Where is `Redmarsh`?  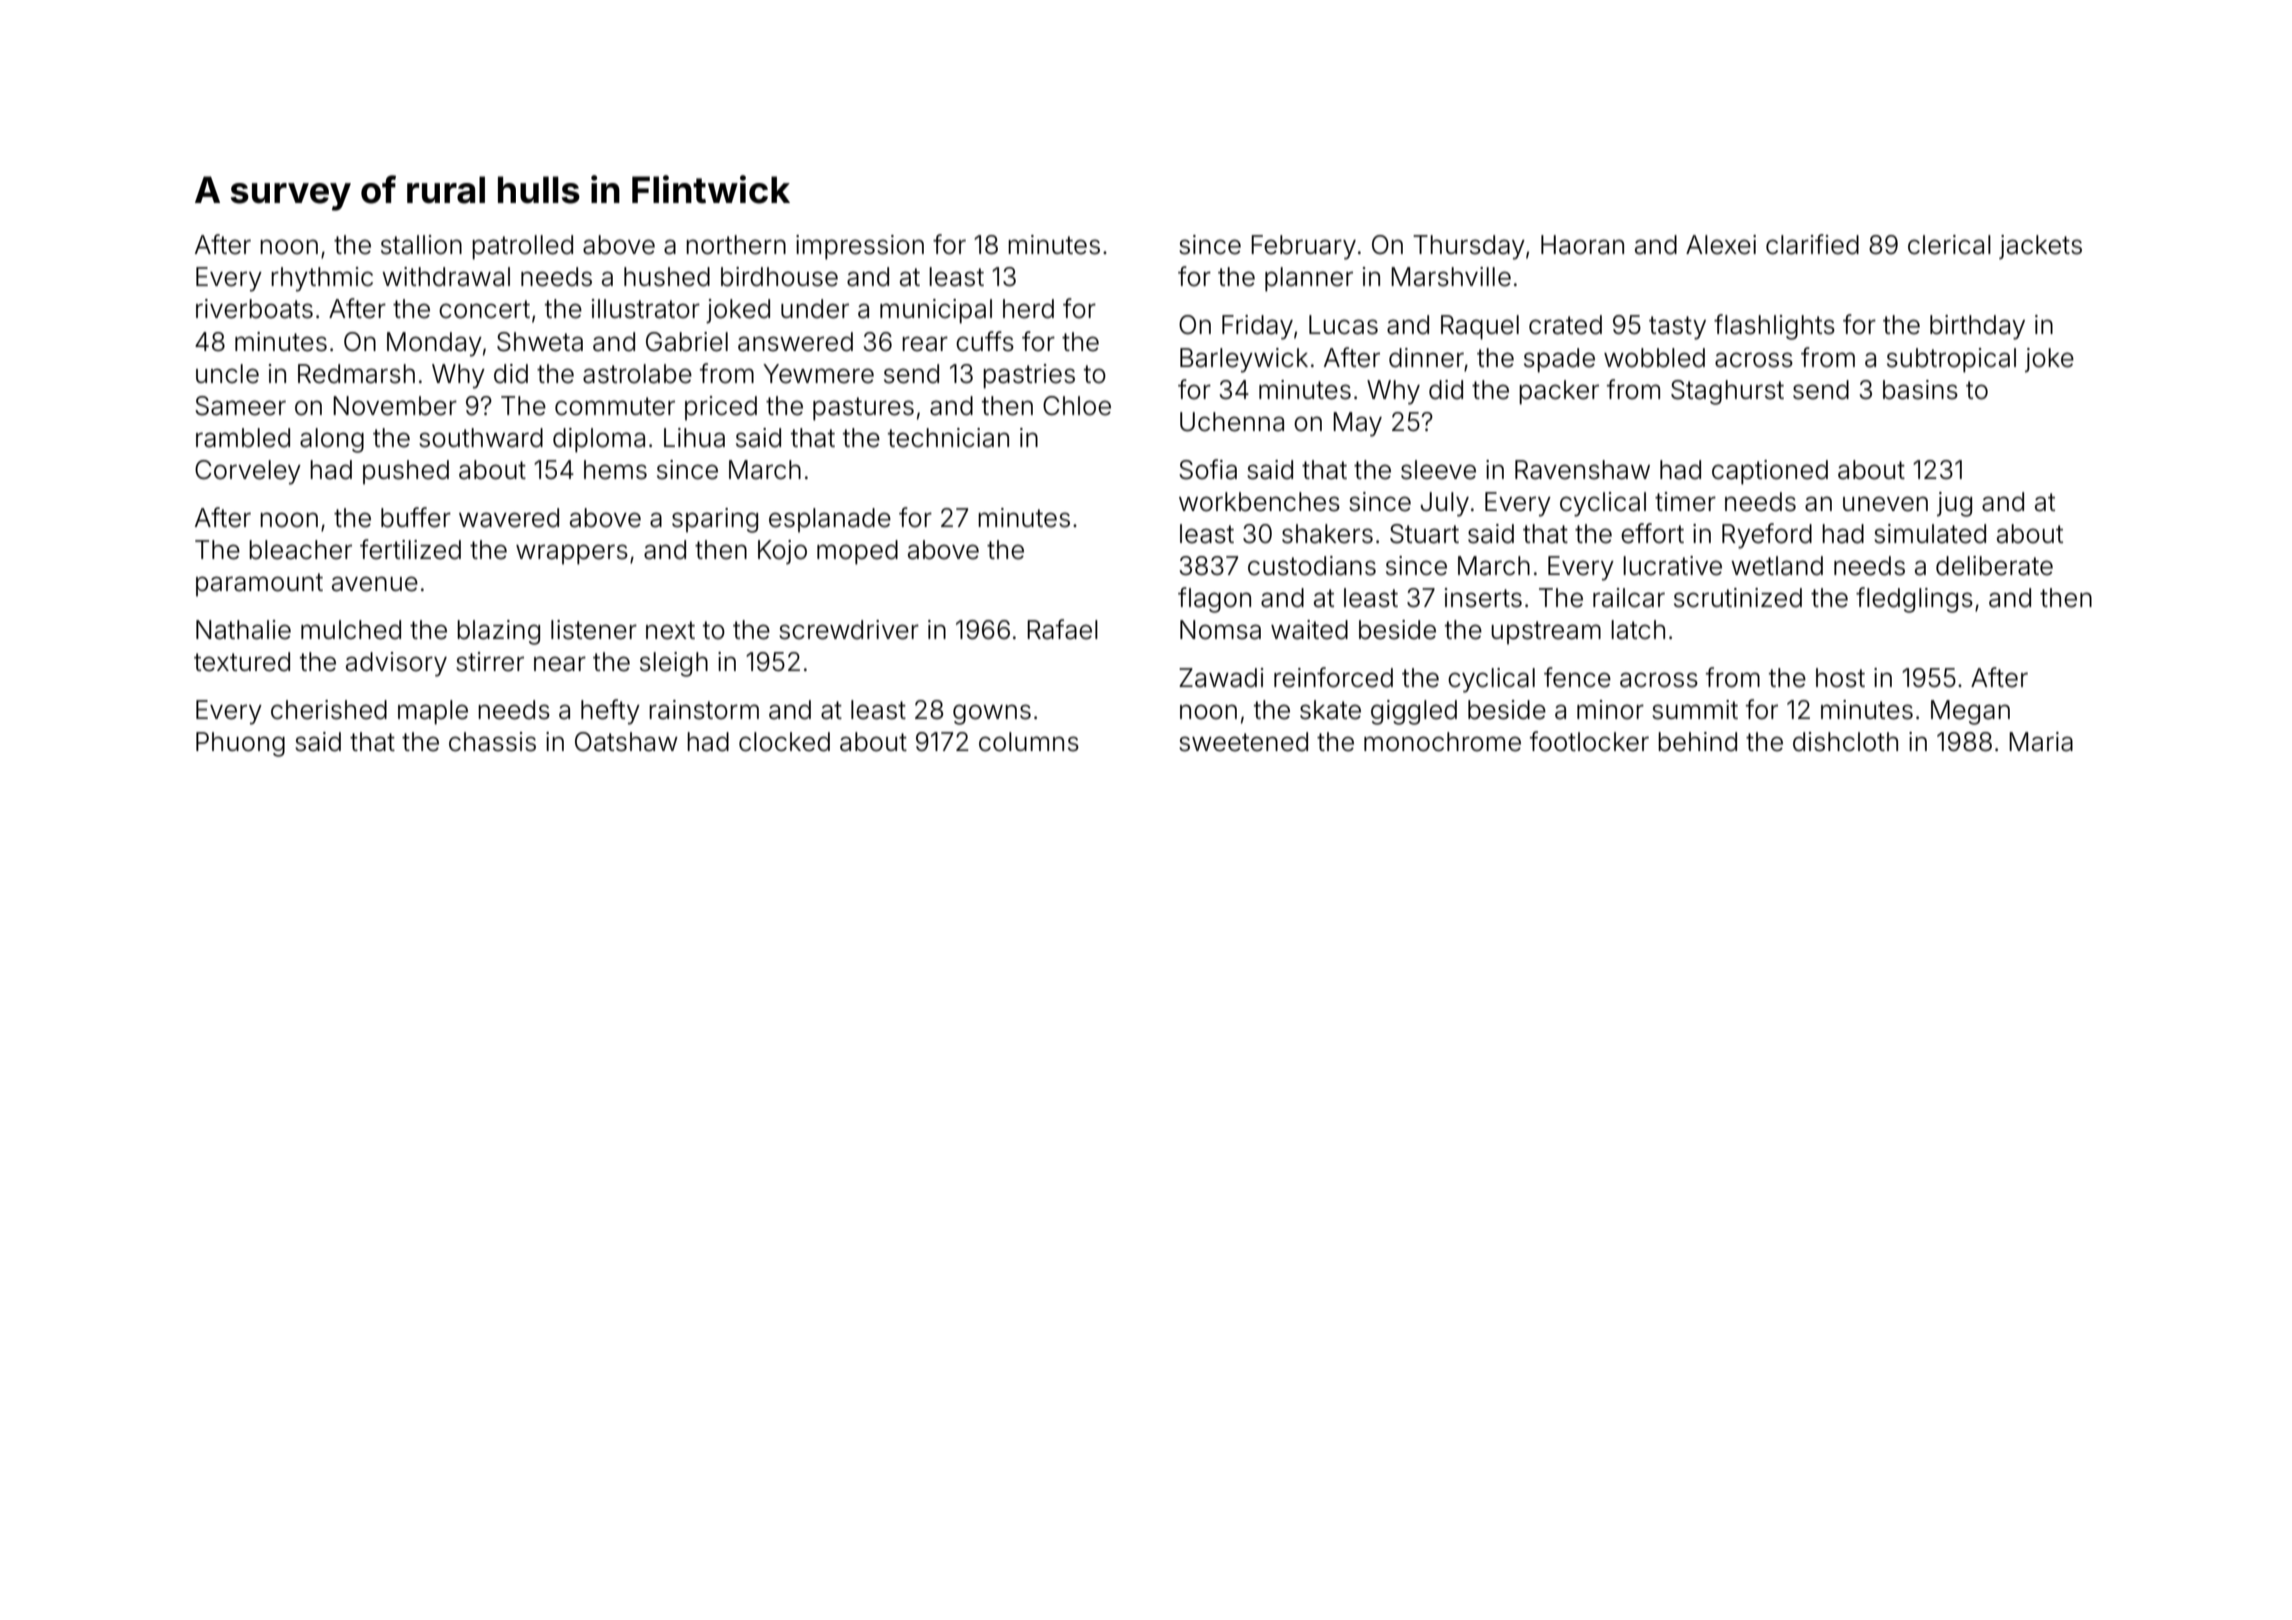
Redmarsh is located at coordinates (356, 374).
